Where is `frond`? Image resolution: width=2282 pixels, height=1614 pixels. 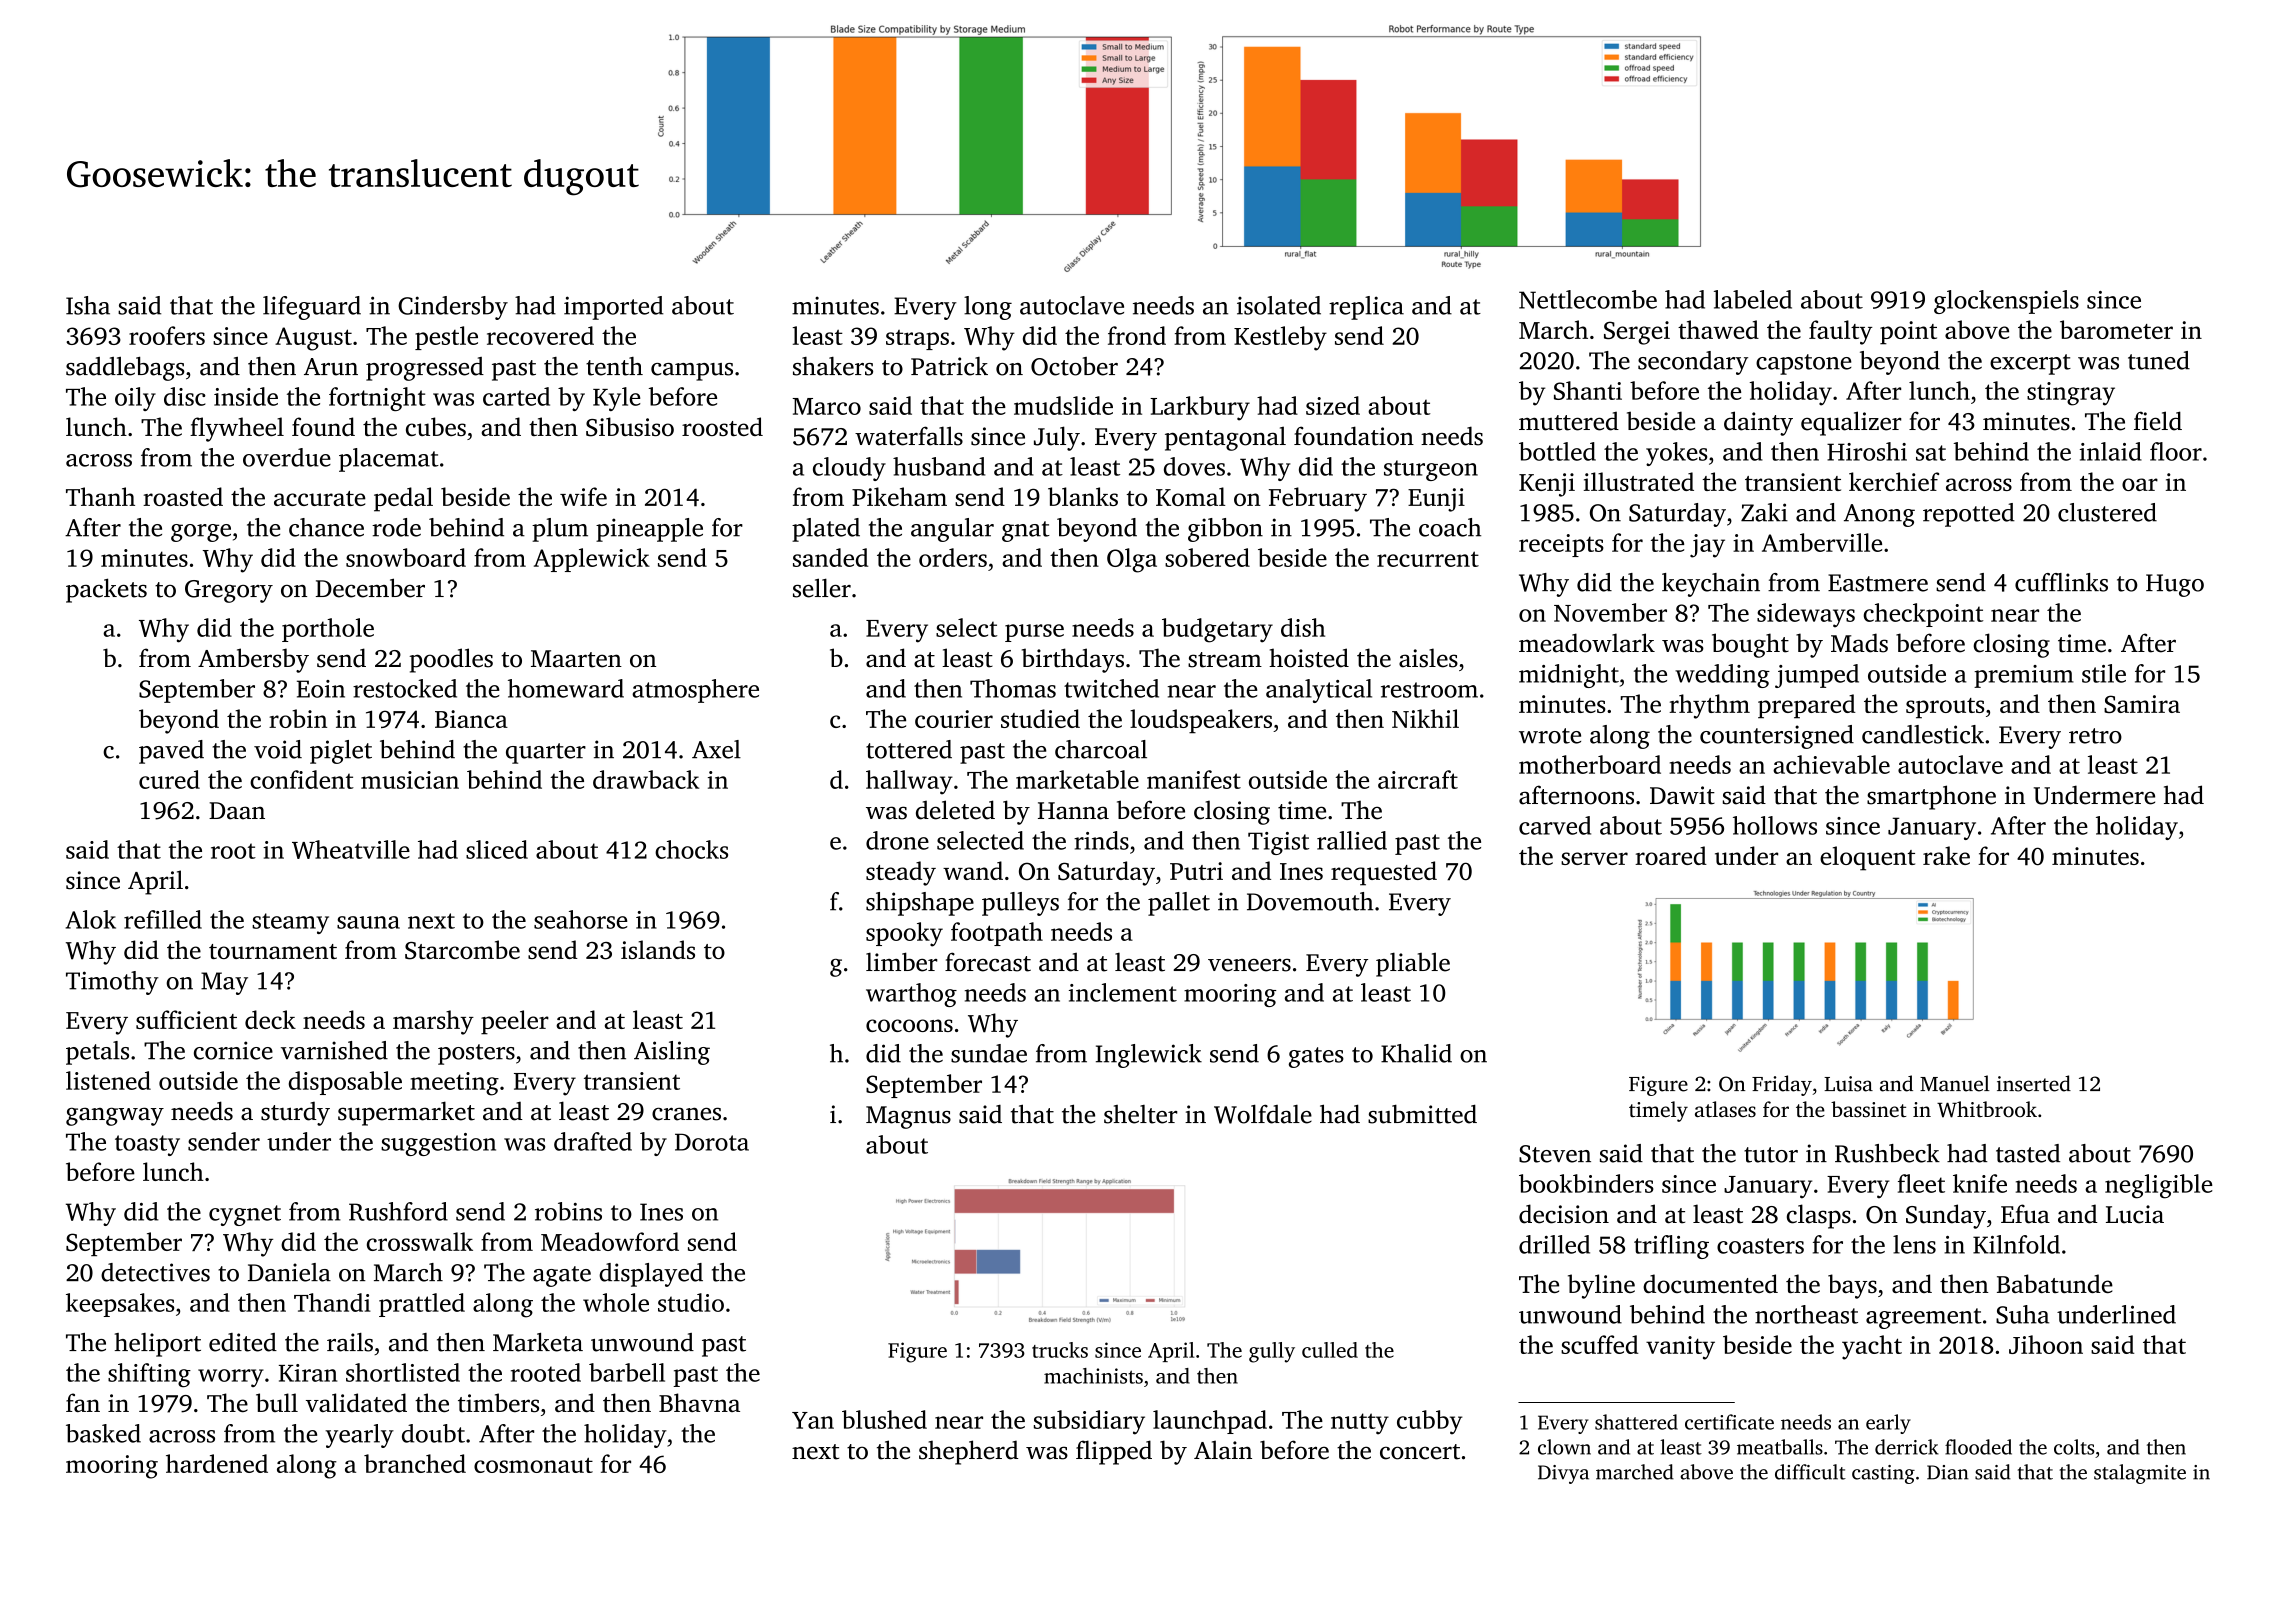
frond is located at coordinates (1137, 335).
